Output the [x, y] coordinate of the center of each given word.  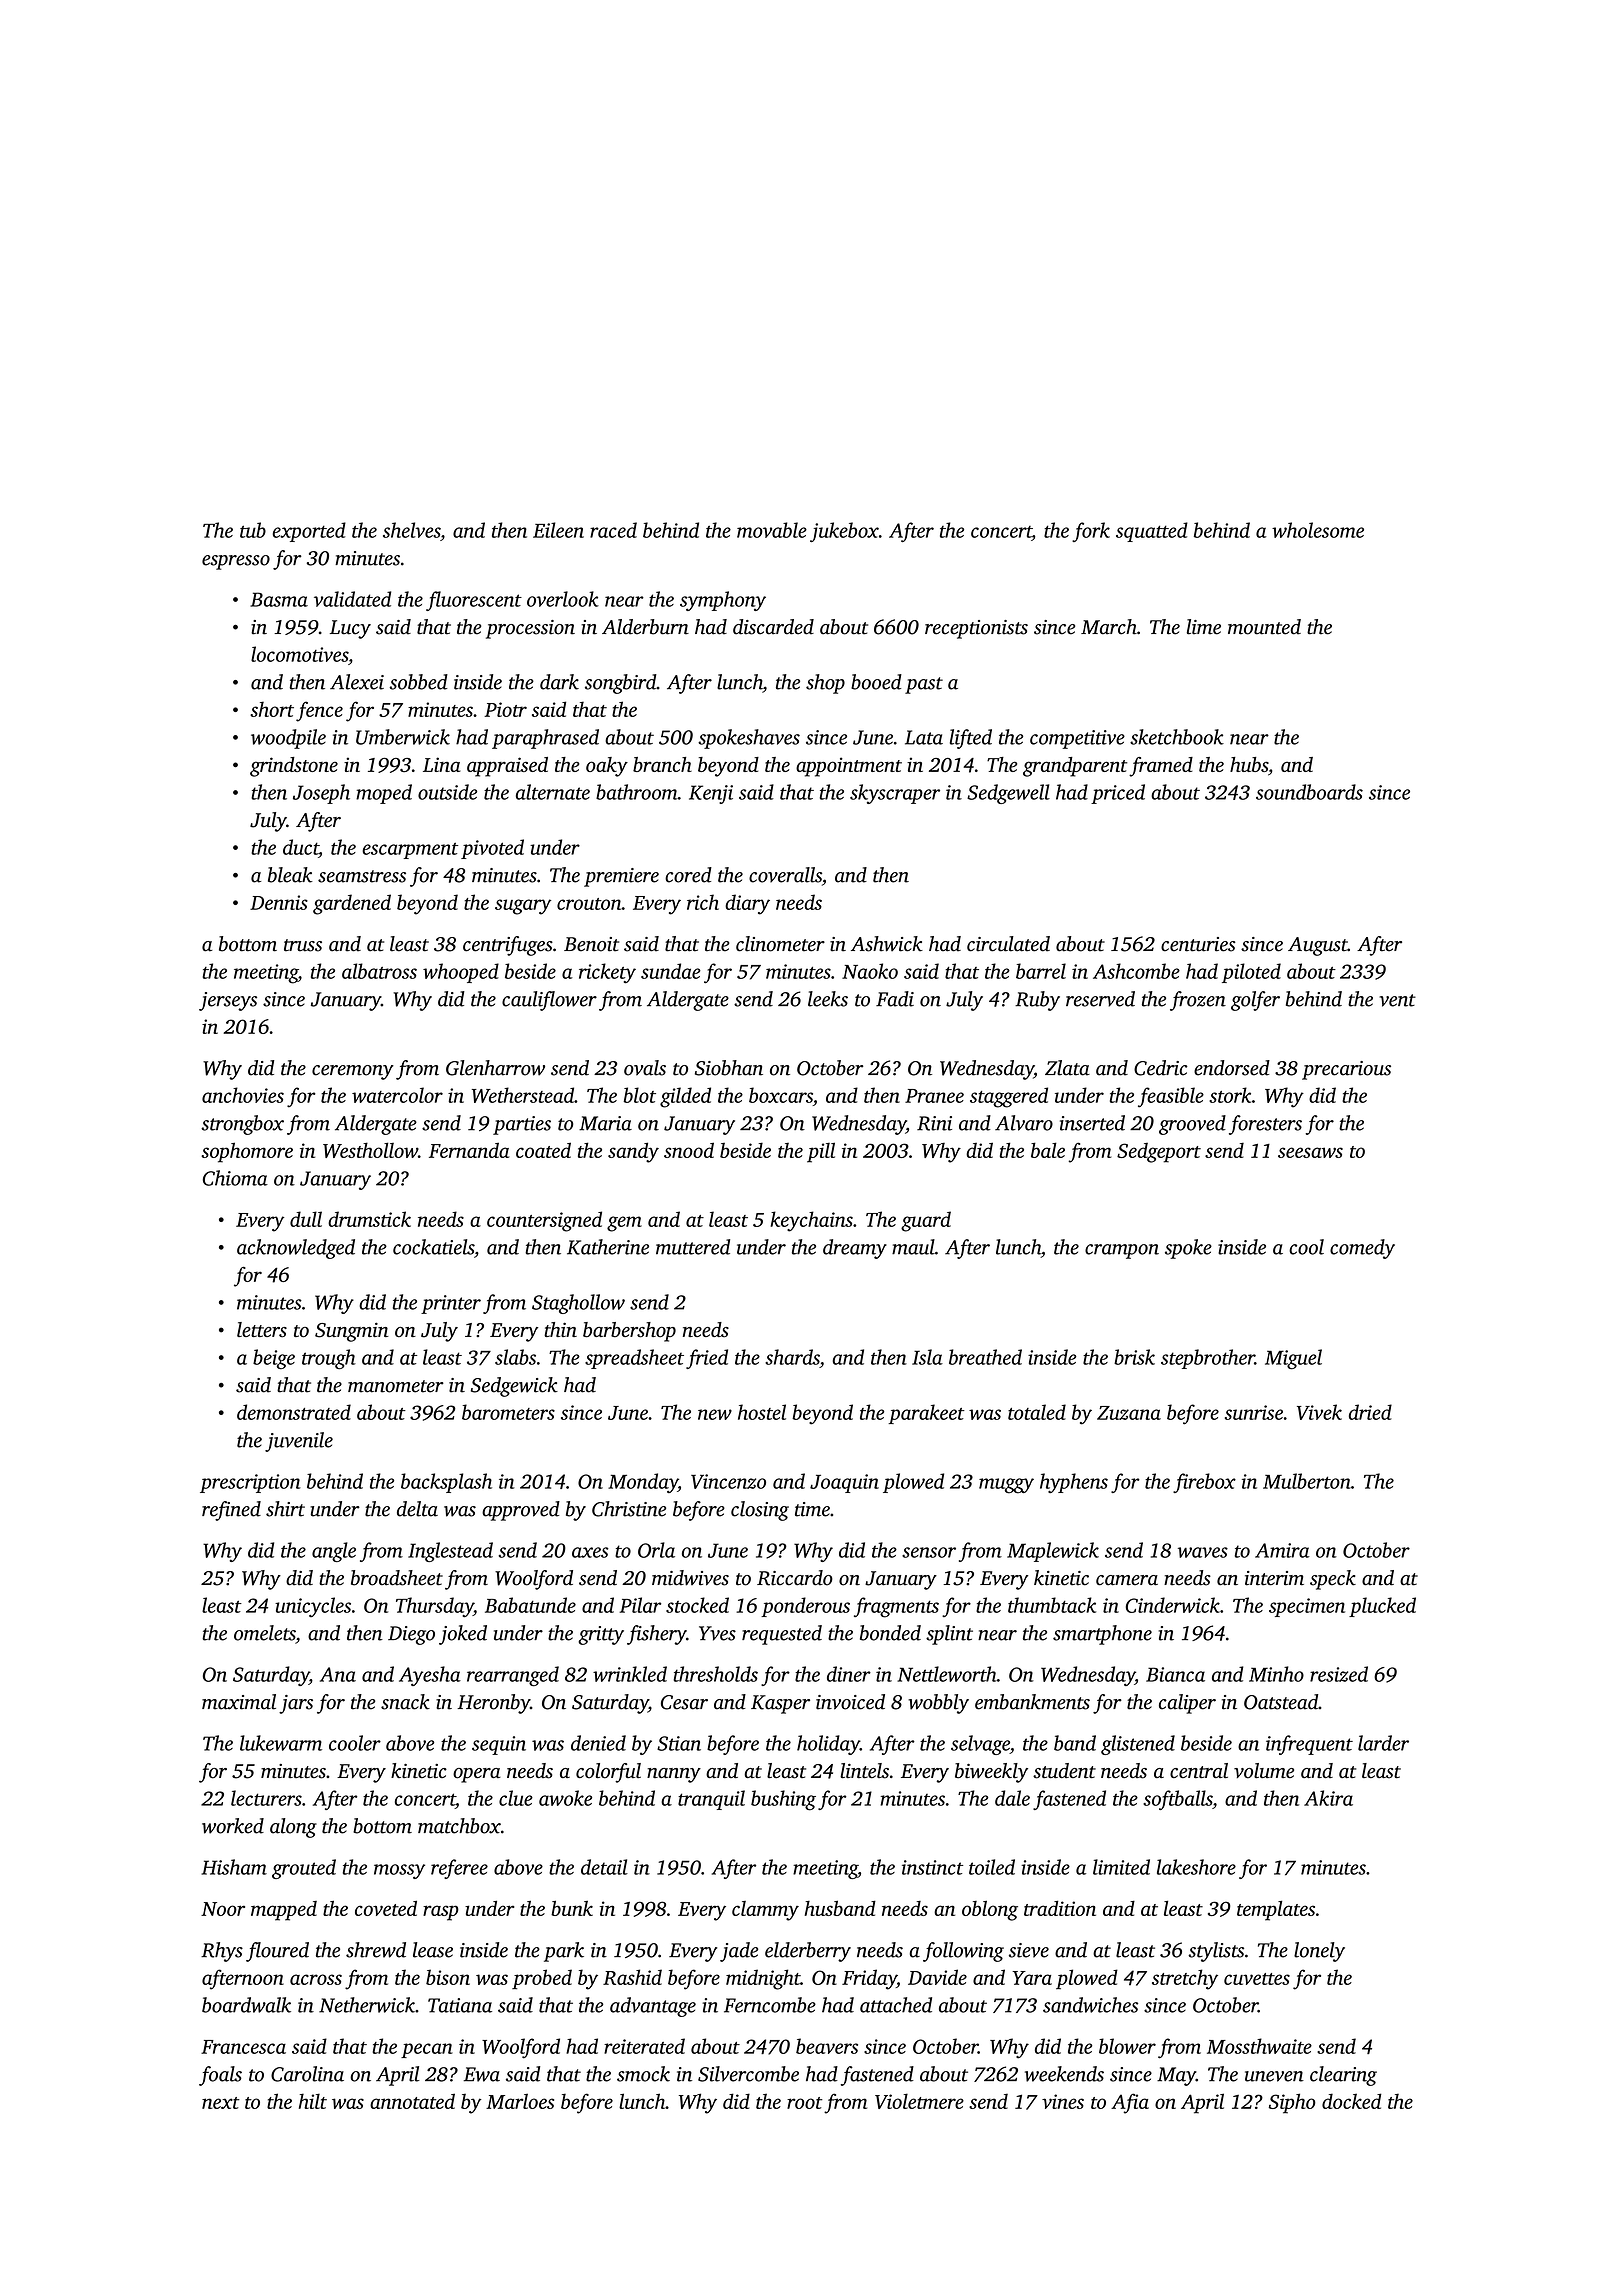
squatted [1152, 532]
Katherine [608, 1247]
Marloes [520, 2101]
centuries [1198, 944]
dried [1370, 1412]
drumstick [369, 1219]
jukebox [844, 532]
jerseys [228, 1001]
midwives [690, 1578]
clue [516, 1798]
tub [253, 530]
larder [1383, 1743]
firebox [1204, 1483]
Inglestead [450, 1552]
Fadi [895, 999]
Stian [679, 1743]
